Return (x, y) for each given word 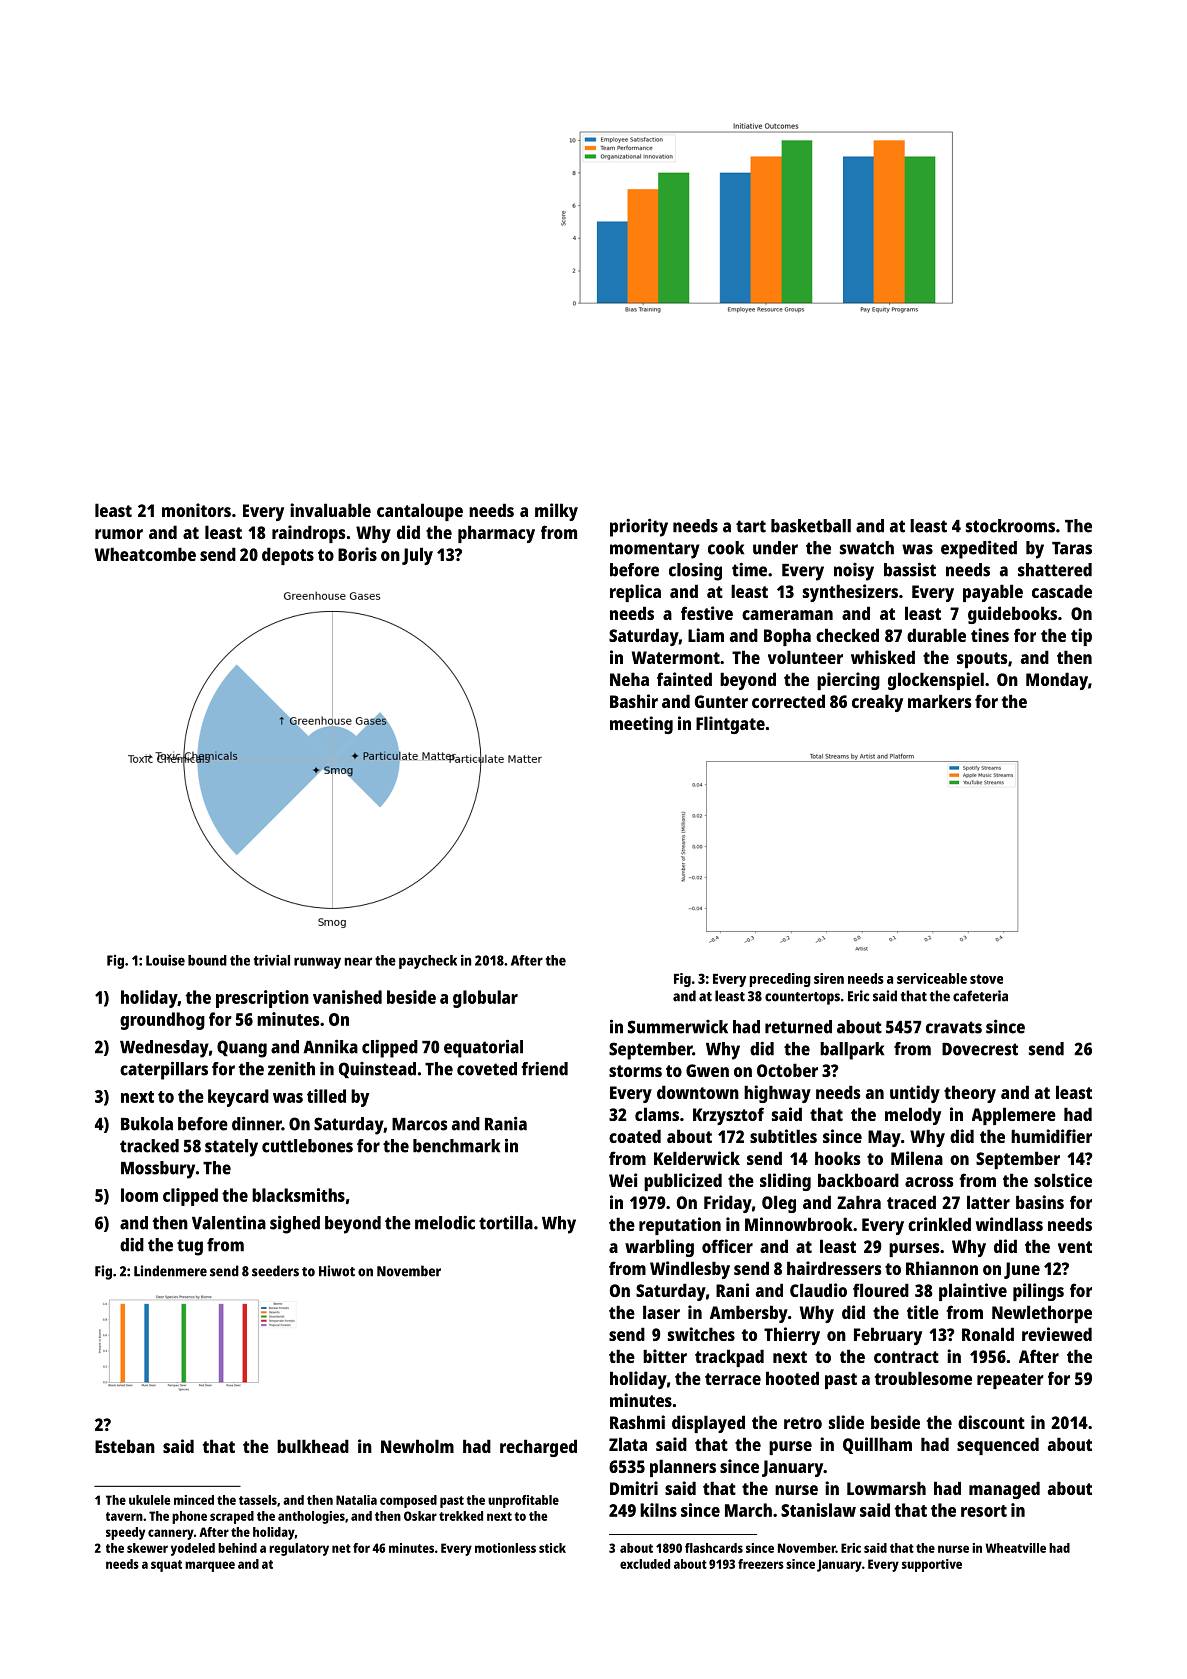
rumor (119, 534)
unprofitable (523, 1501)
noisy (854, 572)
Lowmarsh (886, 1488)
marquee (210, 1566)
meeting (641, 725)
